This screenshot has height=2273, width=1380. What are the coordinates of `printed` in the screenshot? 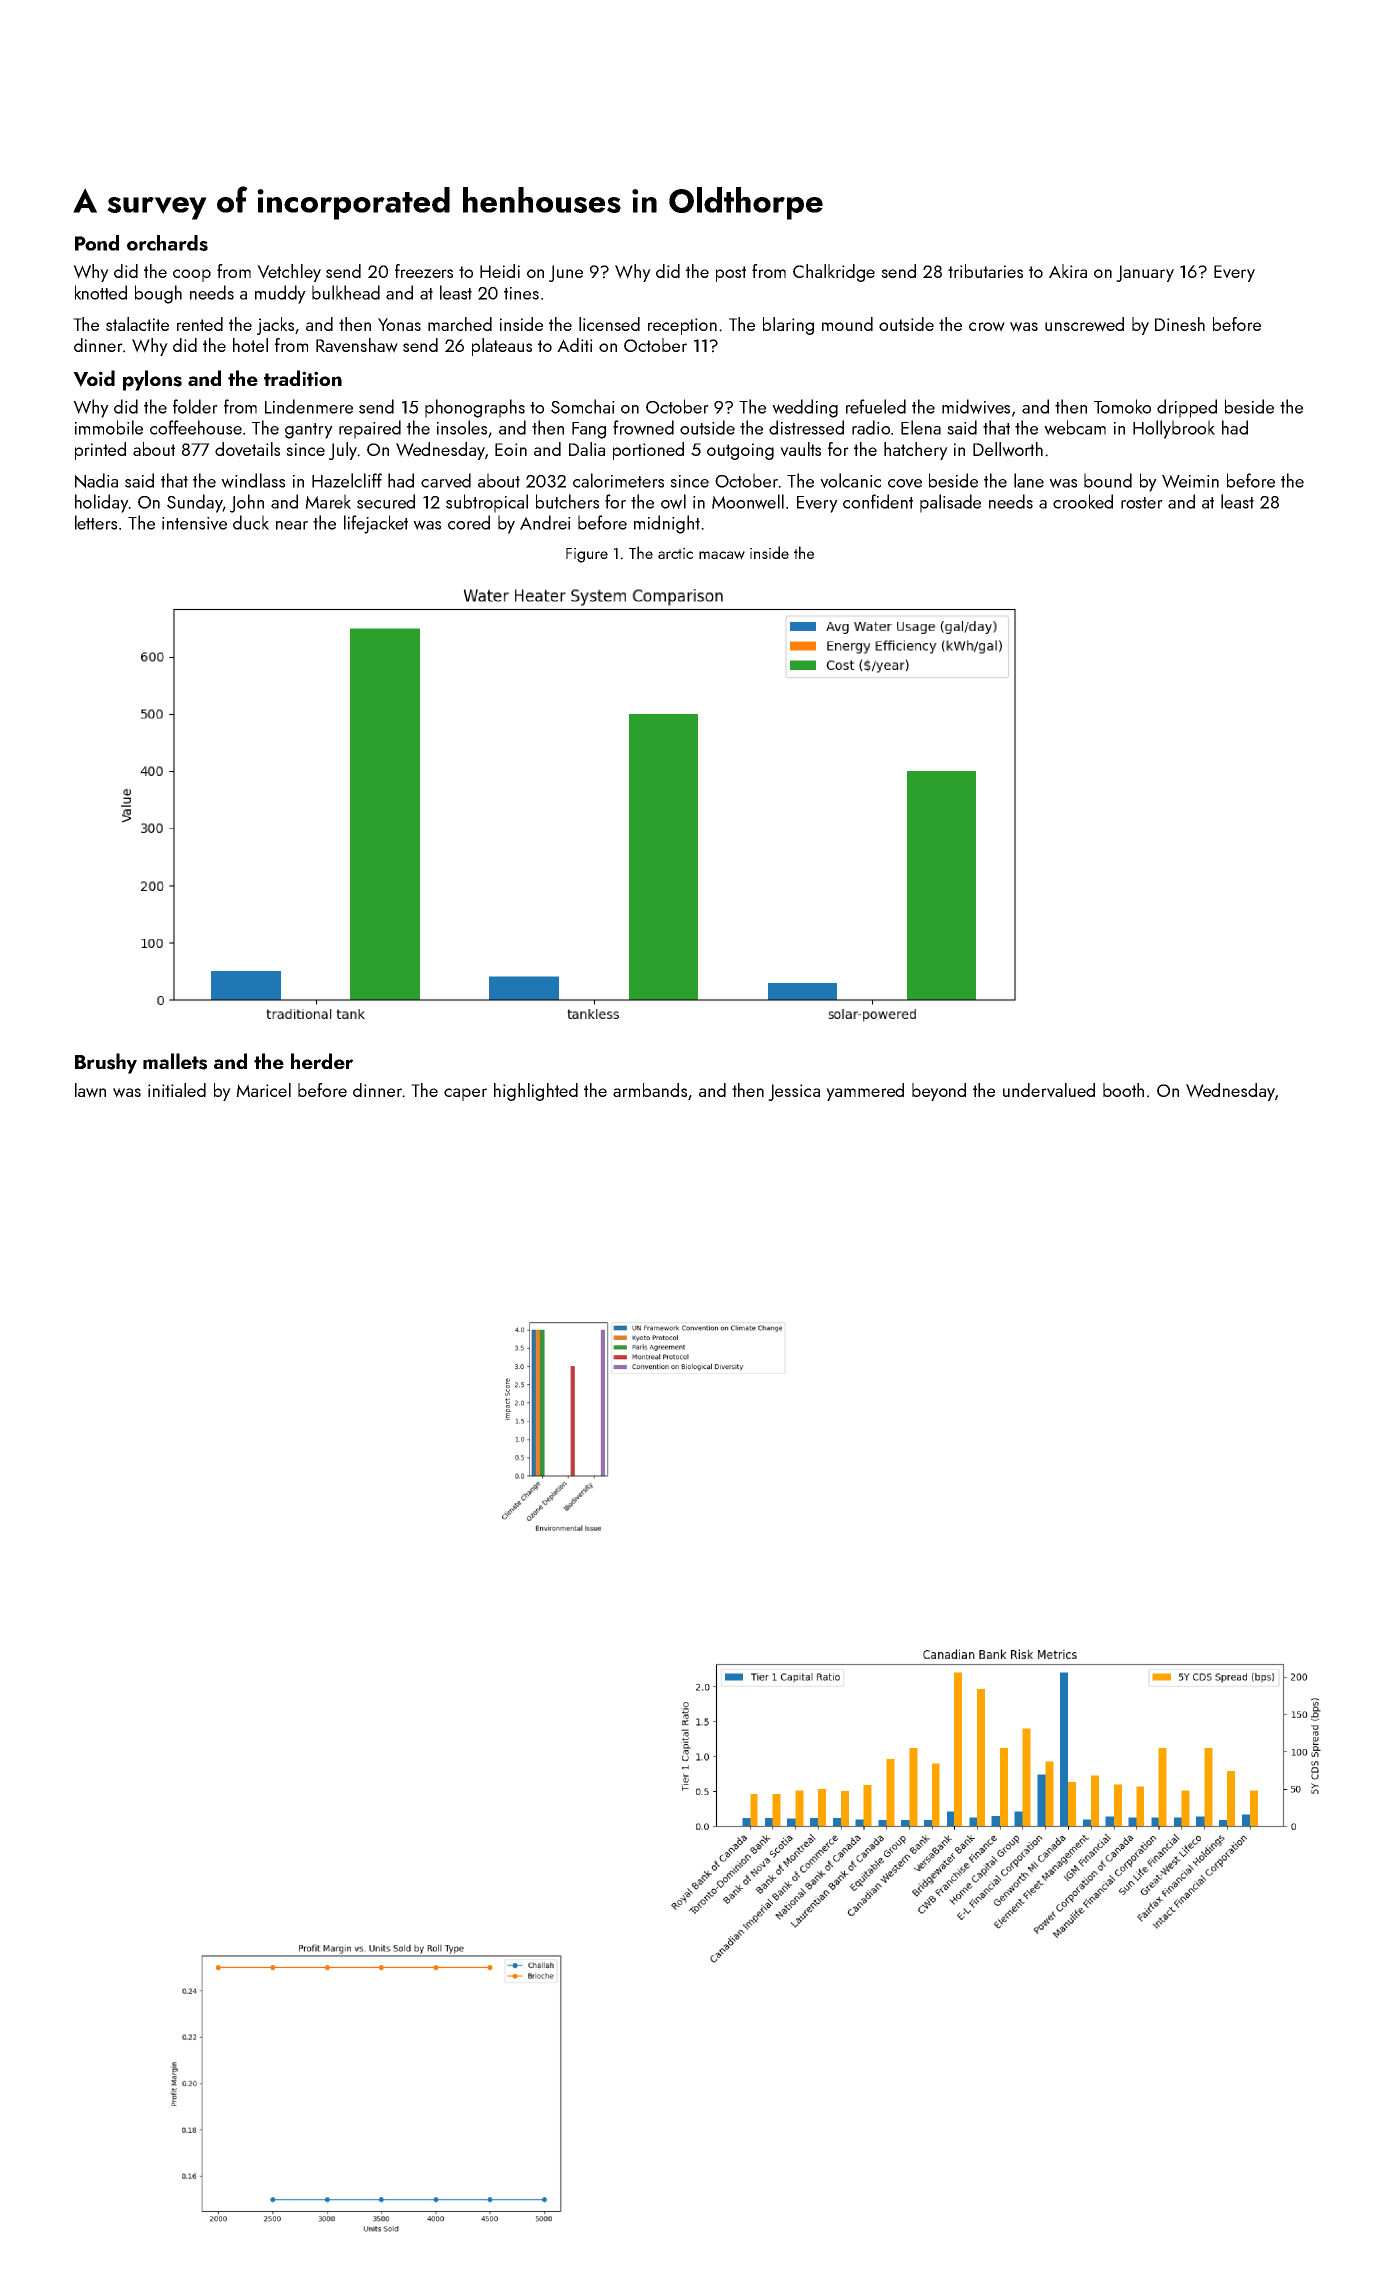 It's located at (100, 451).
